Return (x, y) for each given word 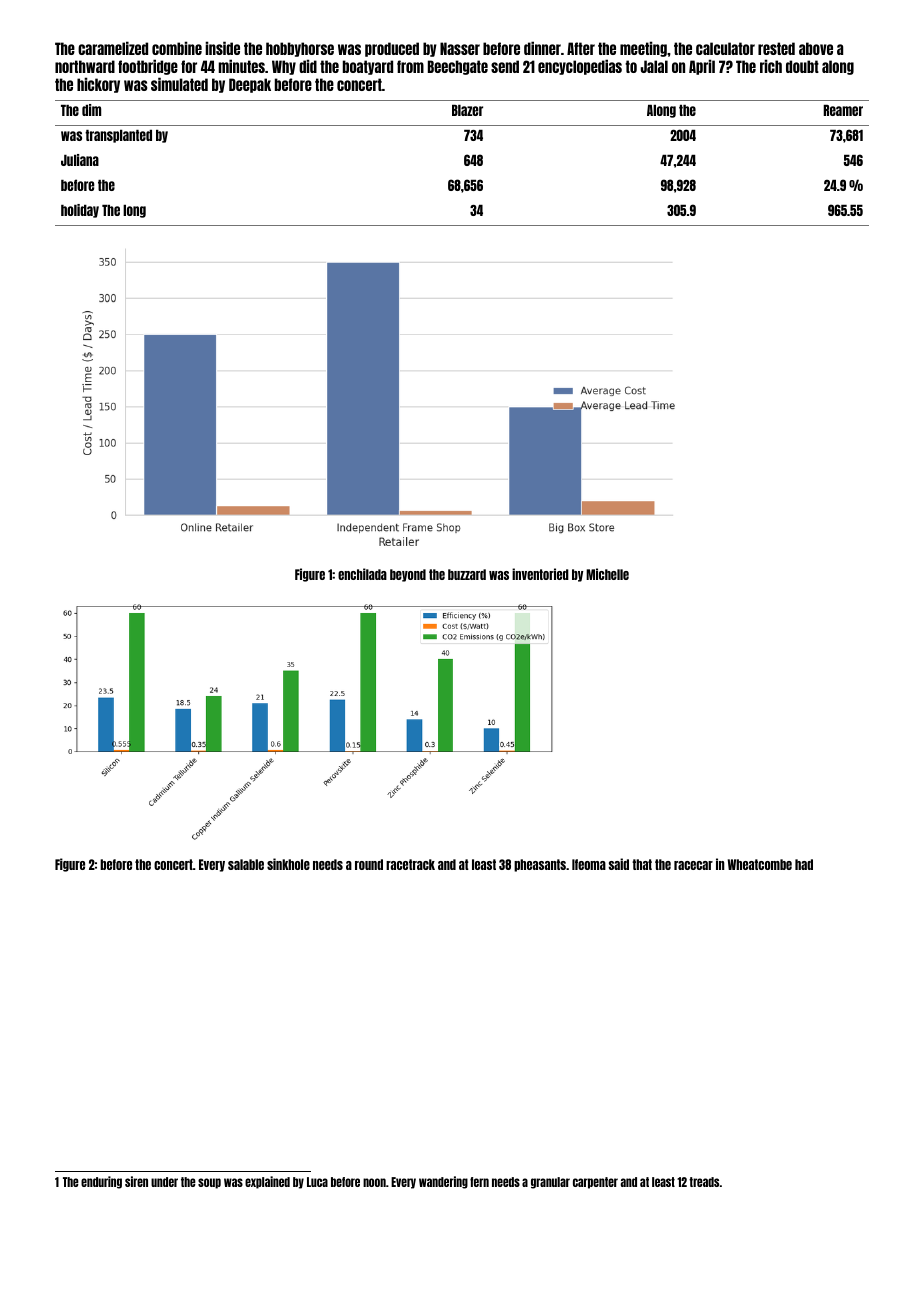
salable (246, 864)
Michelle (607, 574)
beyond (408, 575)
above (816, 48)
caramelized (113, 48)
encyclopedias (580, 67)
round (369, 864)
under (164, 1182)
